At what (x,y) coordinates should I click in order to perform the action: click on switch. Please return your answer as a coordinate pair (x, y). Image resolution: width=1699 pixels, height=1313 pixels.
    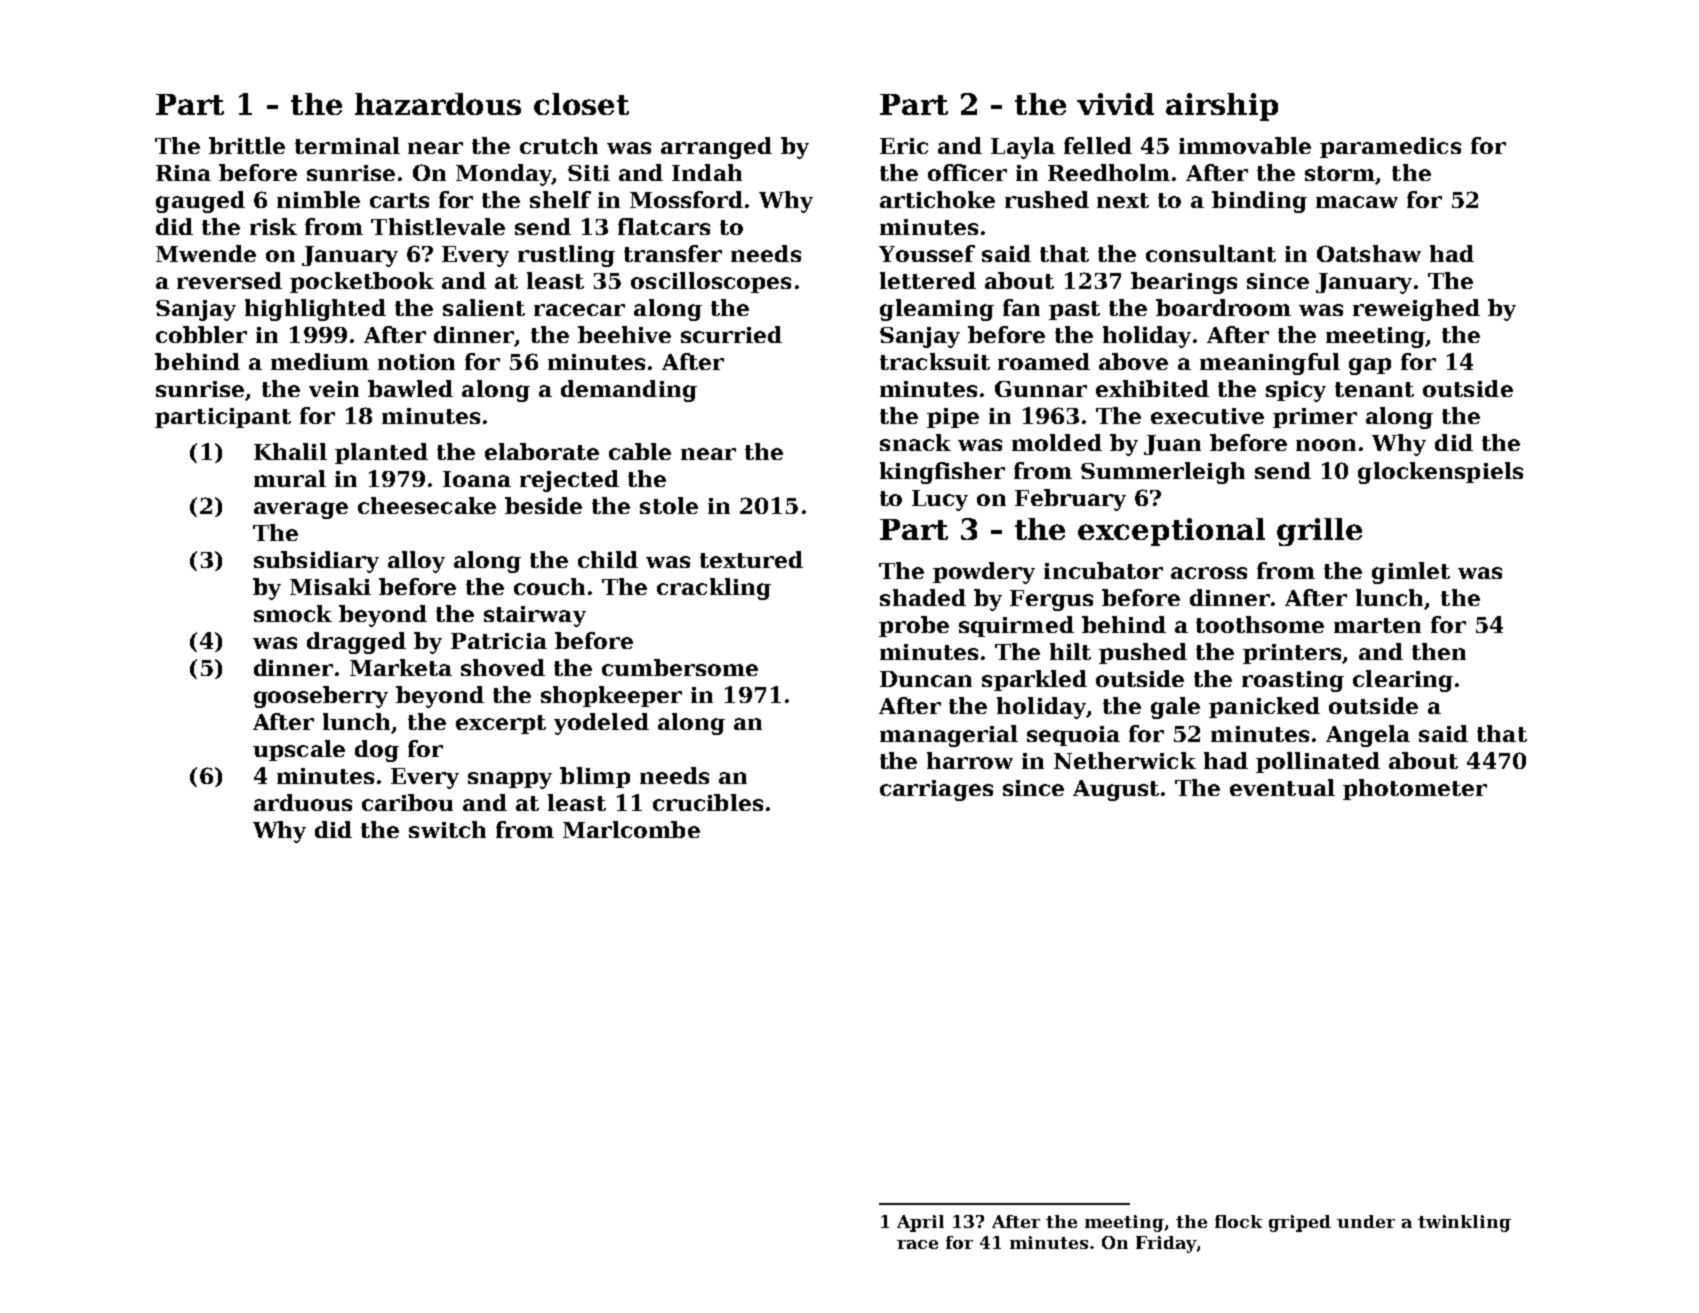
    Looking at the image, I should click on (447, 829).
